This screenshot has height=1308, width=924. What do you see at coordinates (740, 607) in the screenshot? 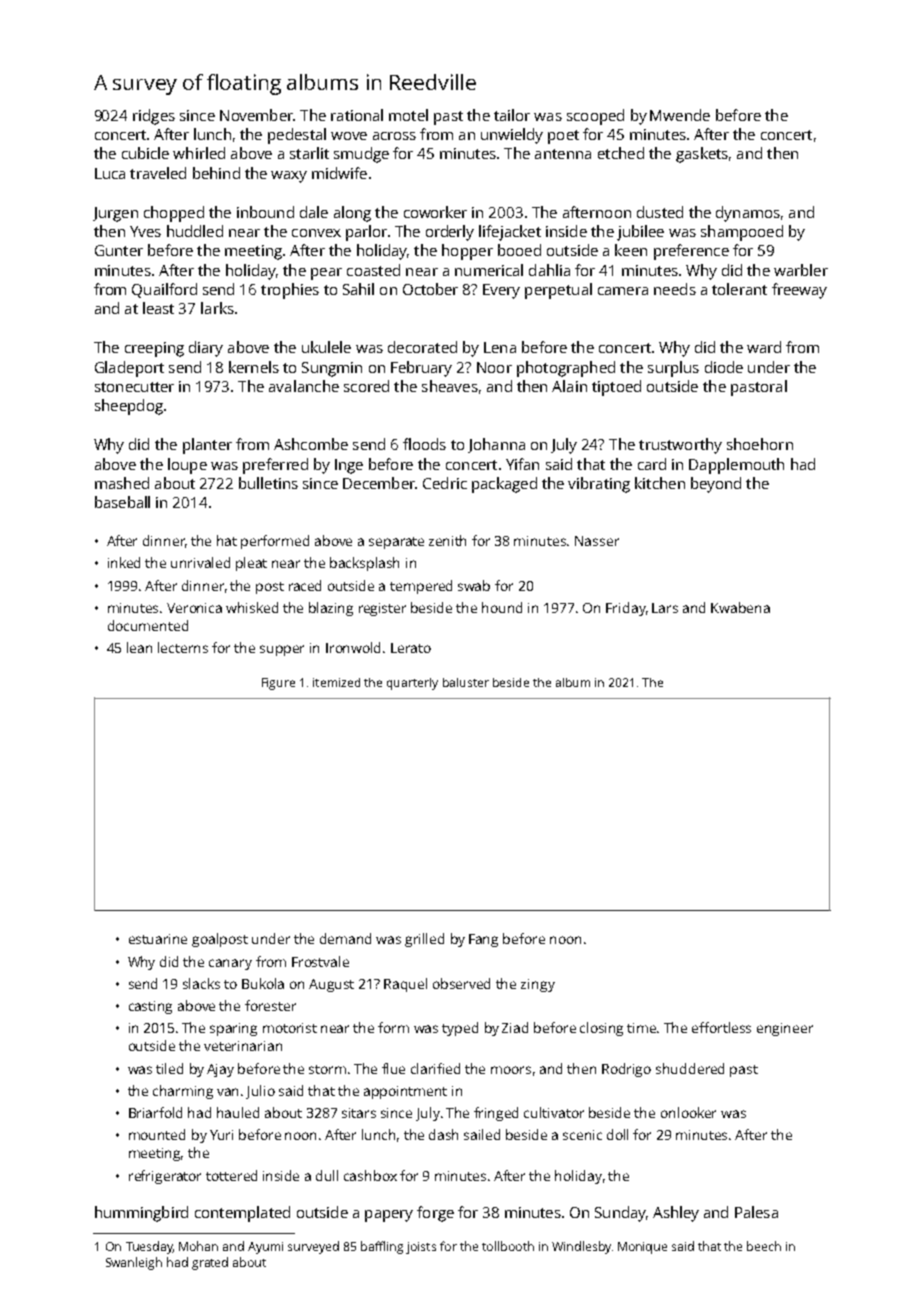
I see `Kwabena` at bounding box center [740, 607].
